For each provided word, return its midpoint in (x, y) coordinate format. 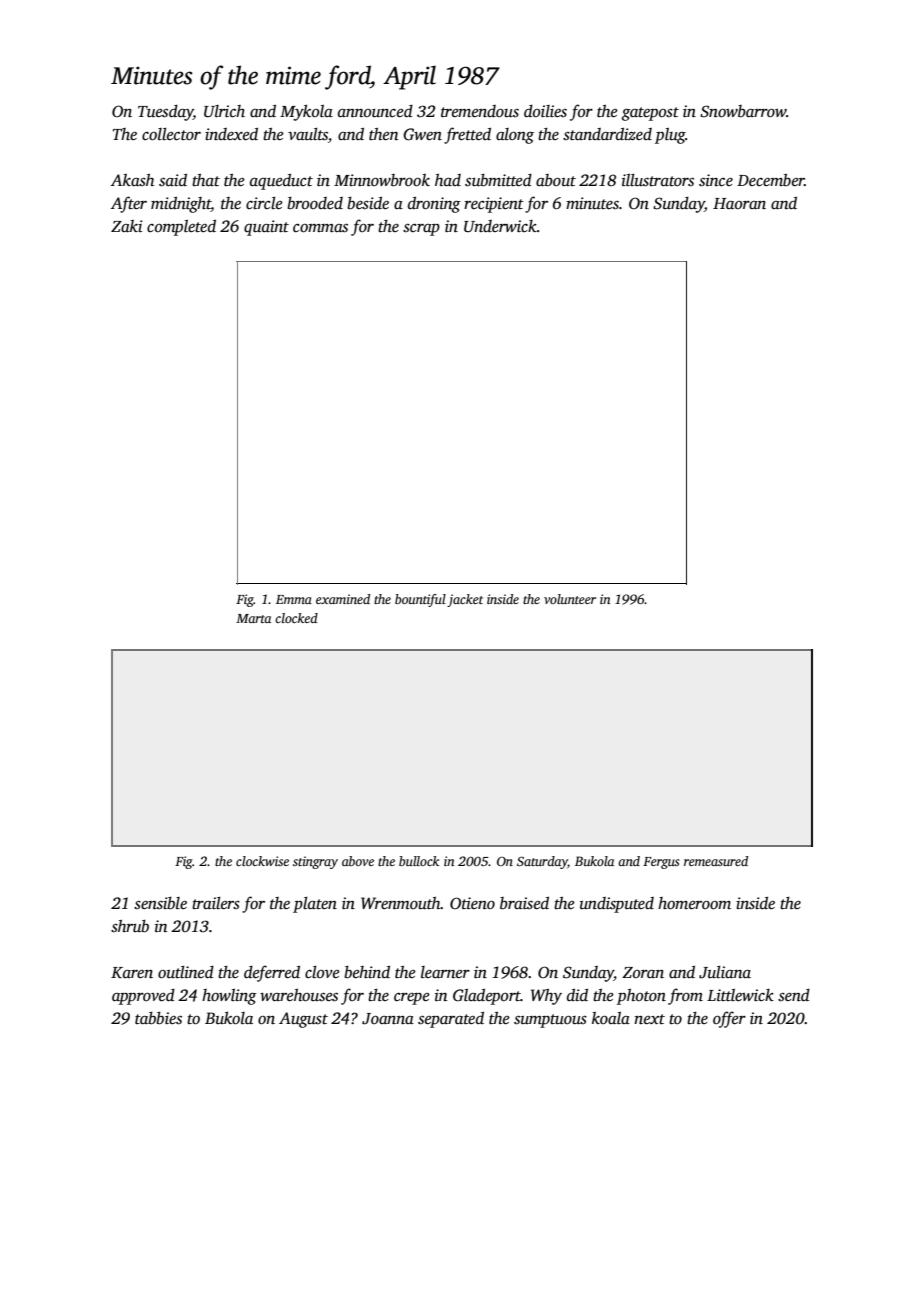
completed (181, 228)
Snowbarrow (743, 111)
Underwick (500, 226)
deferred (272, 973)
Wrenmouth (401, 903)
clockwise (262, 861)
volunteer (570, 599)
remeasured (716, 861)
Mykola (306, 113)
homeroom (694, 903)
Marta (253, 618)
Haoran (739, 203)
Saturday (542, 862)
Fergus (661, 863)
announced (375, 111)
